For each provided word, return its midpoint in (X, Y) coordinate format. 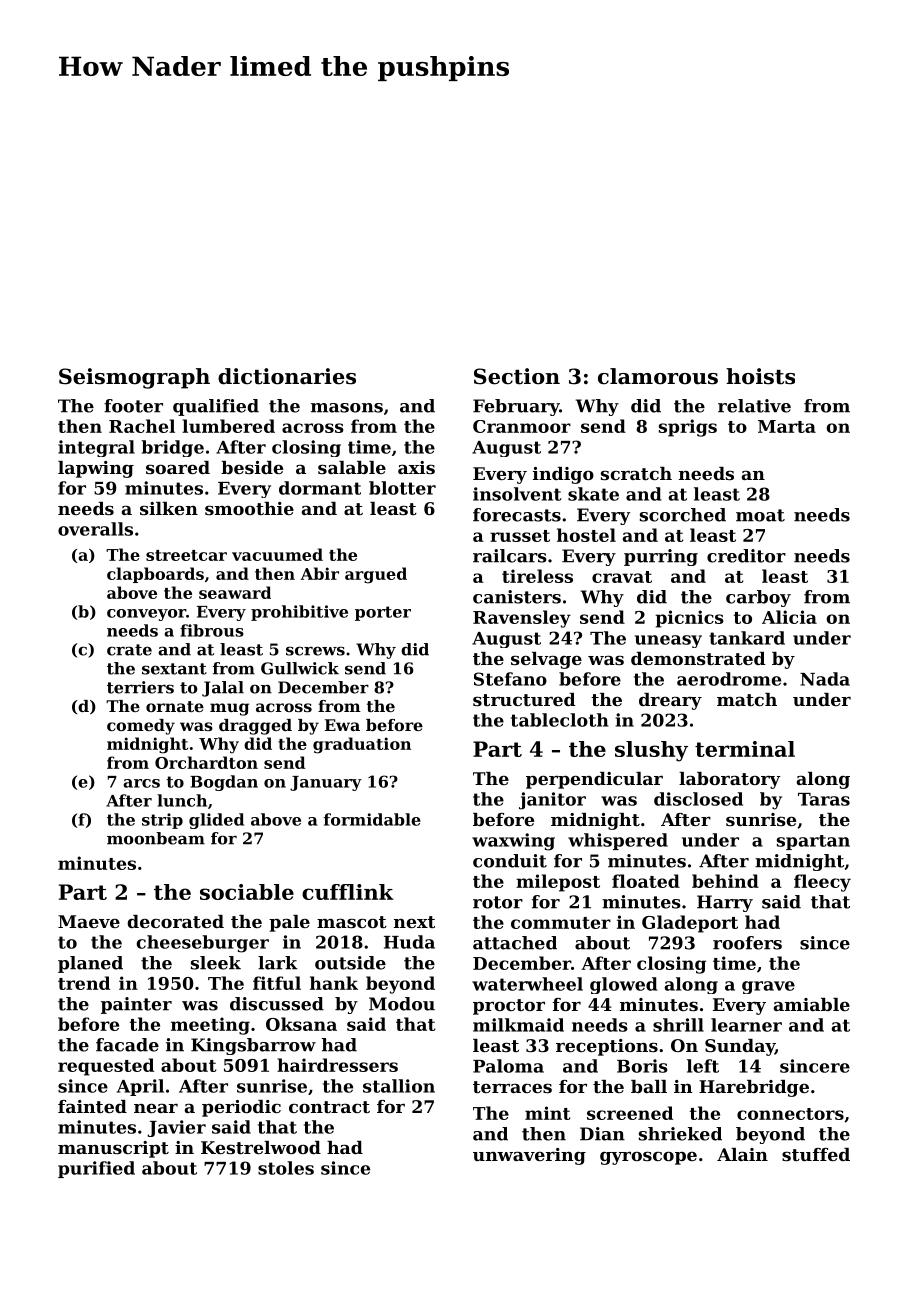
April (140, 1087)
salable (352, 467)
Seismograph (134, 378)
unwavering (529, 1156)
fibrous (212, 630)
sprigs (688, 428)
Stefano (510, 679)
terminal (745, 749)
